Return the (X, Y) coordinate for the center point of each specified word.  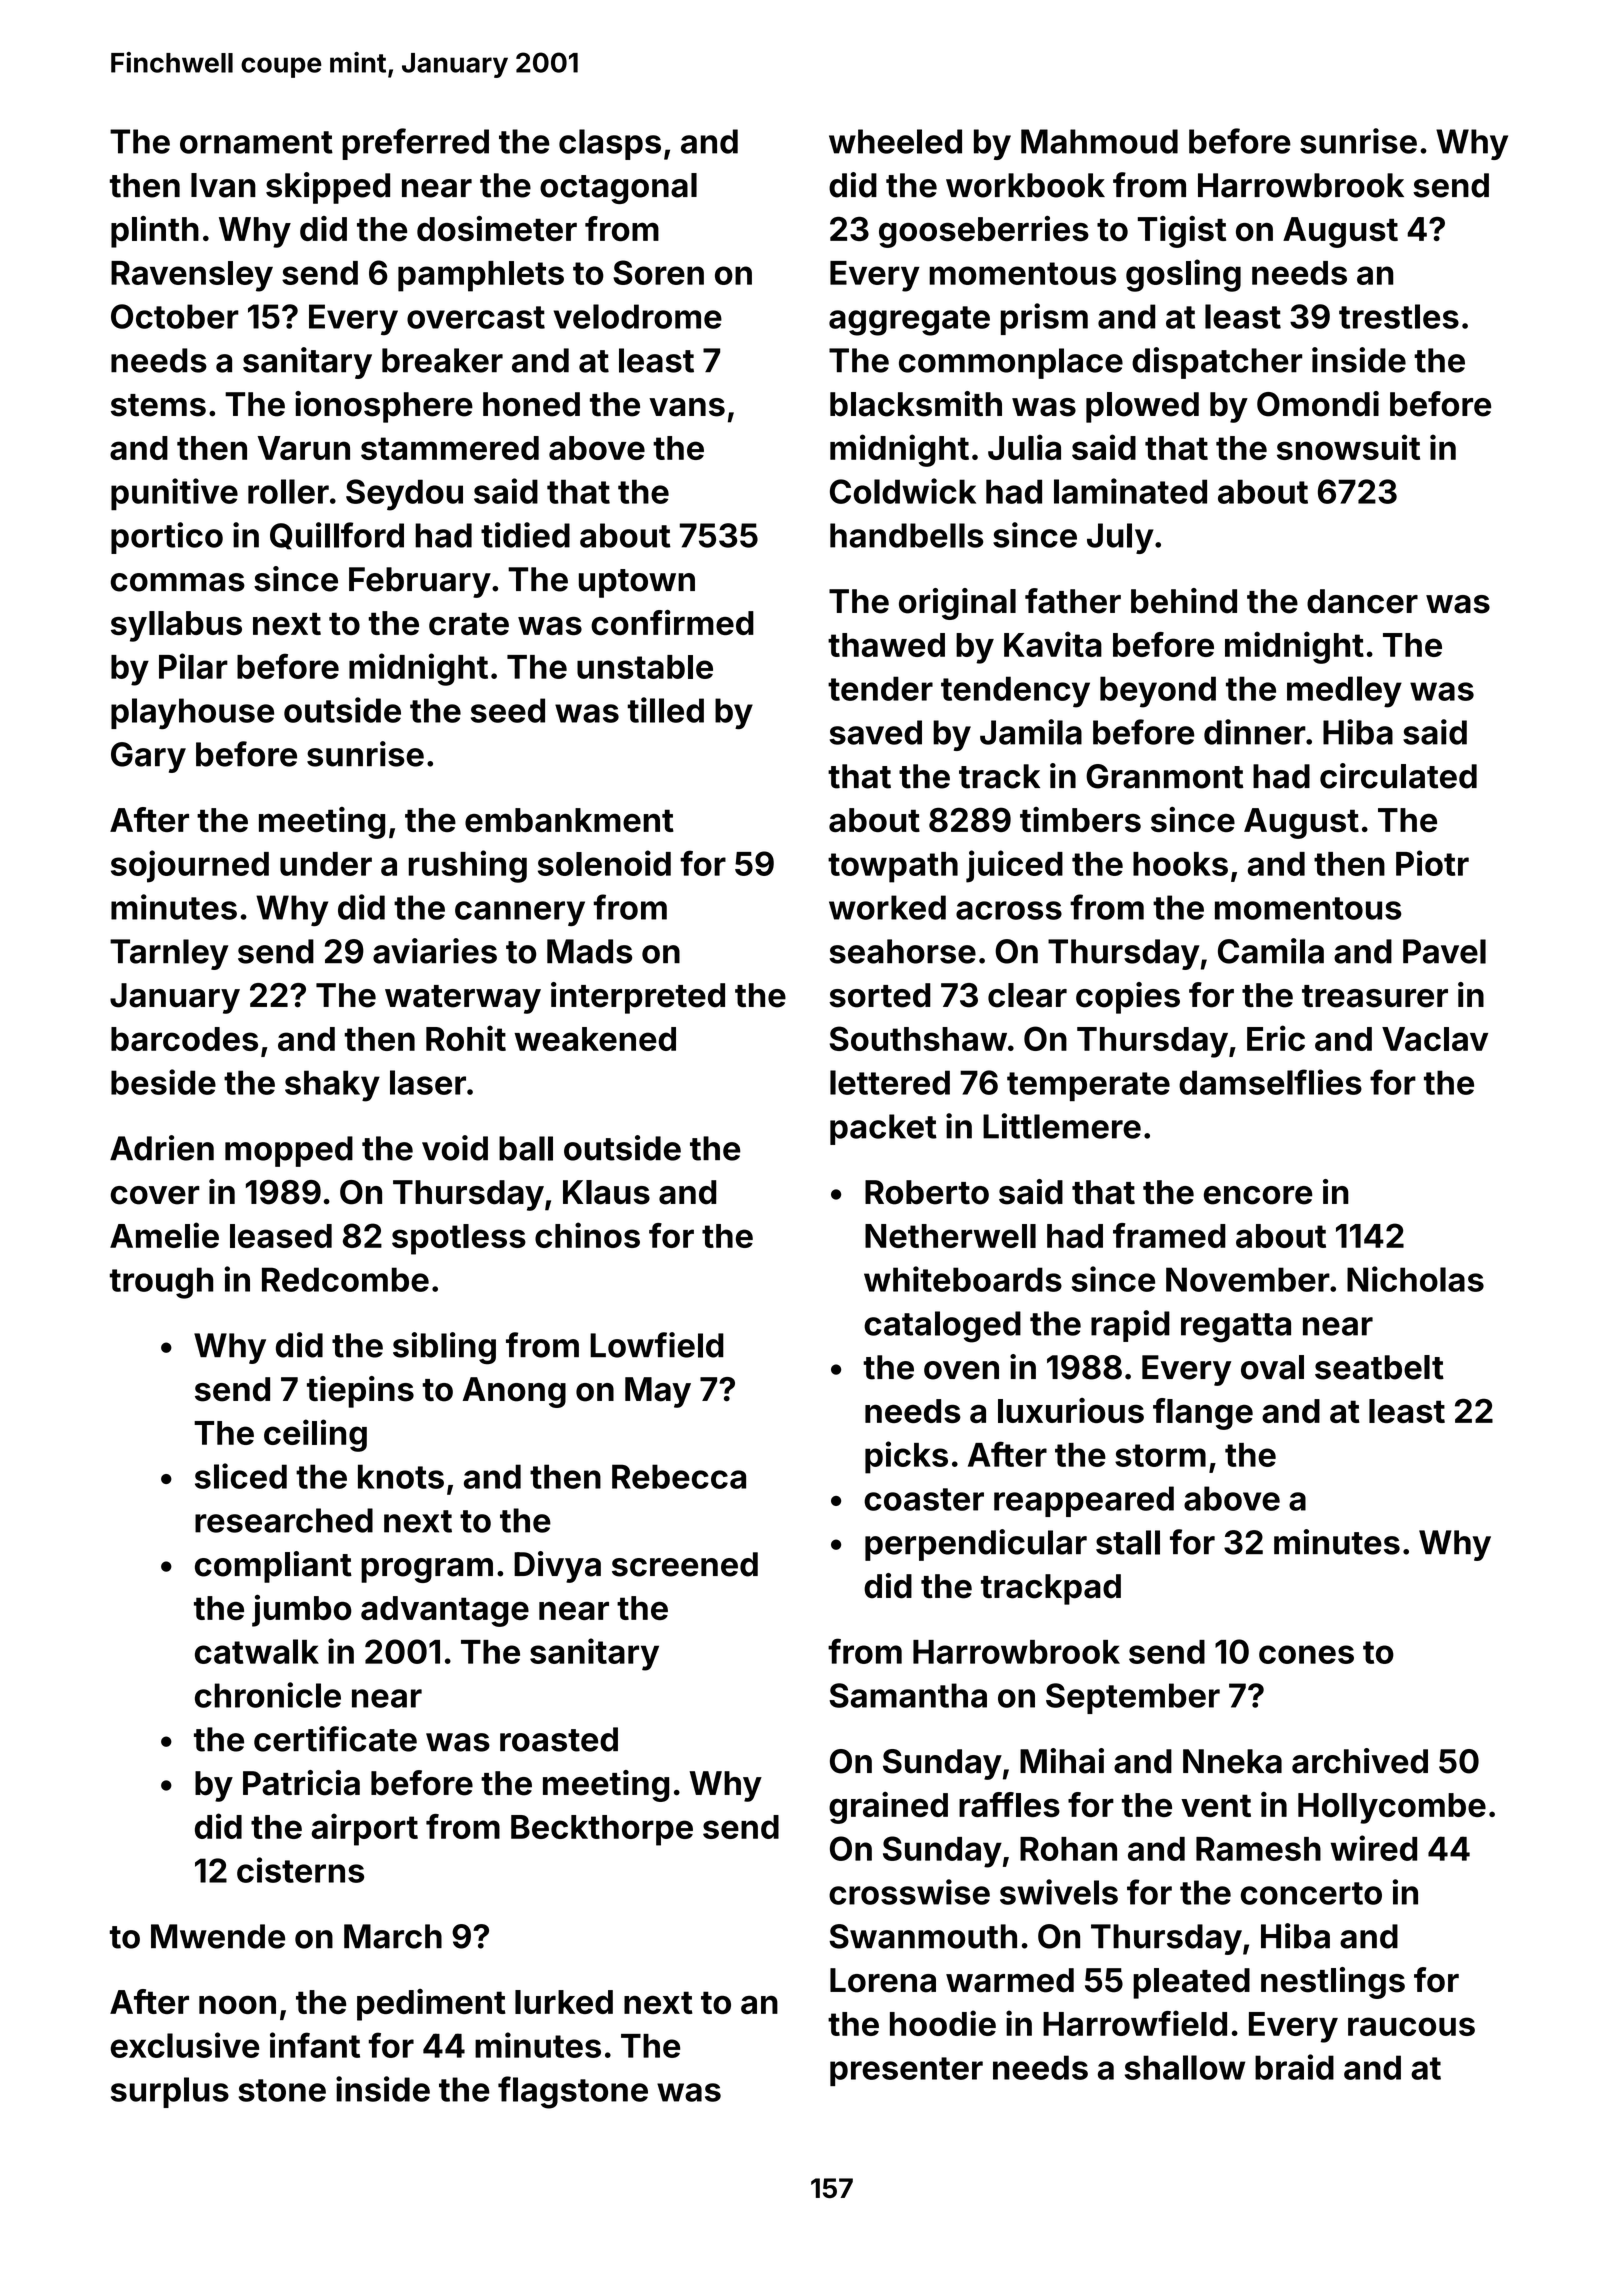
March (393, 1936)
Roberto (927, 1192)
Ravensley (192, 276)
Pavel (1444, 951)
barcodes (184, 1039)
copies (1128, 998)
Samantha (908, 1695)
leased (281, 1236)
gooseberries (984, 232)
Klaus (606, 1192)
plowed (1142, 407)
